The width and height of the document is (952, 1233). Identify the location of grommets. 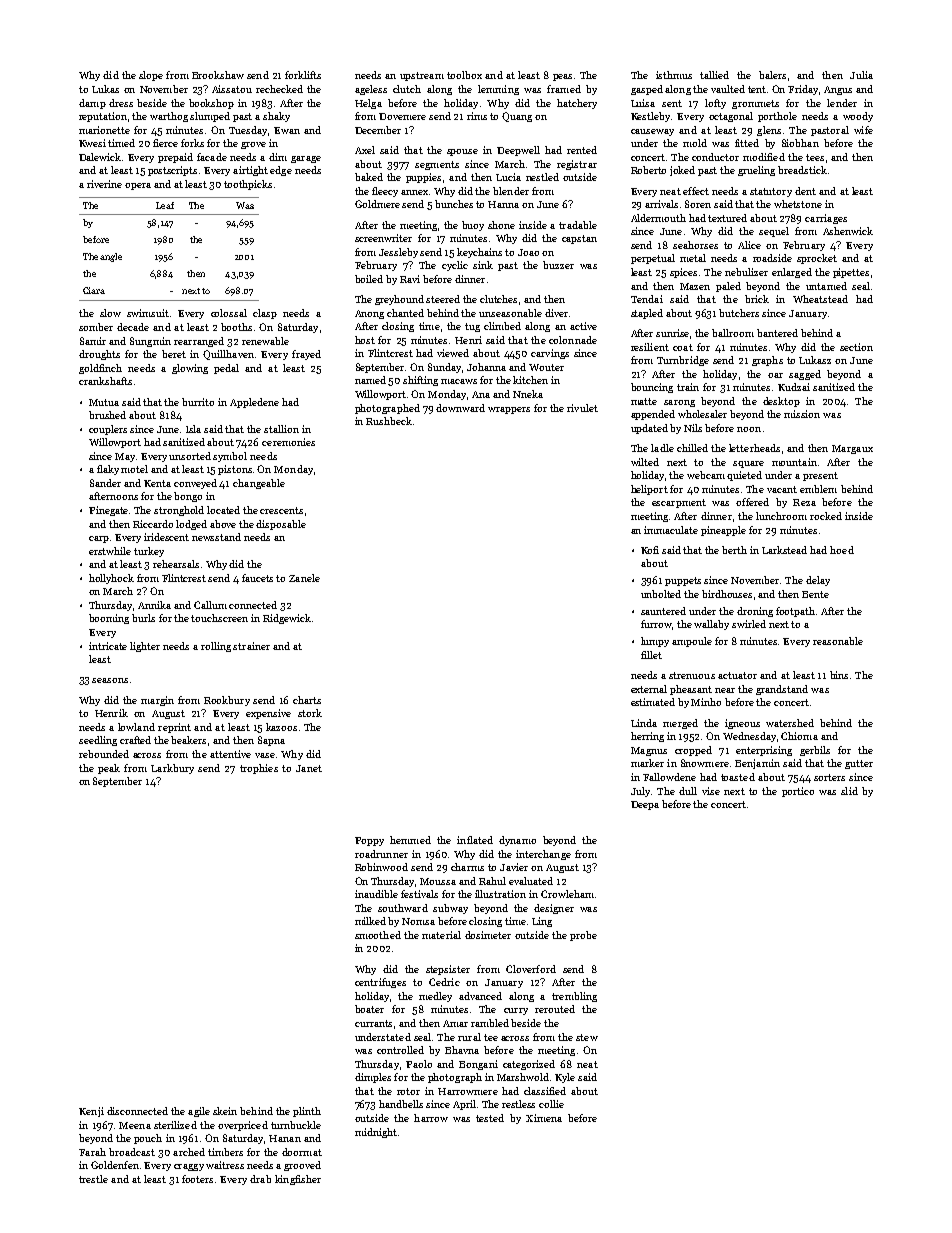
(755, 104).
